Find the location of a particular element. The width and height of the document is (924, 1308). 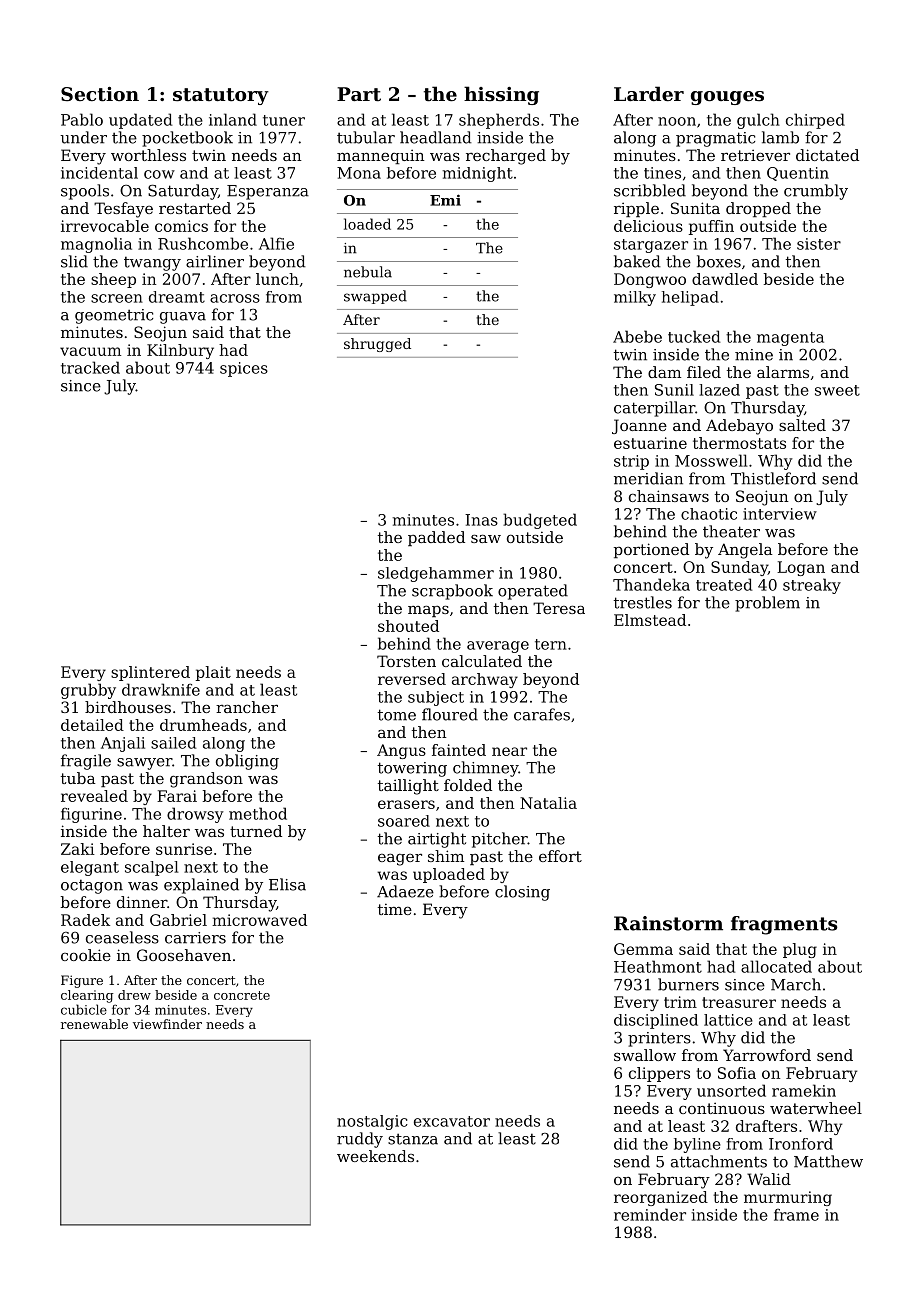

renewable is located at coordinates (94, 1024).
